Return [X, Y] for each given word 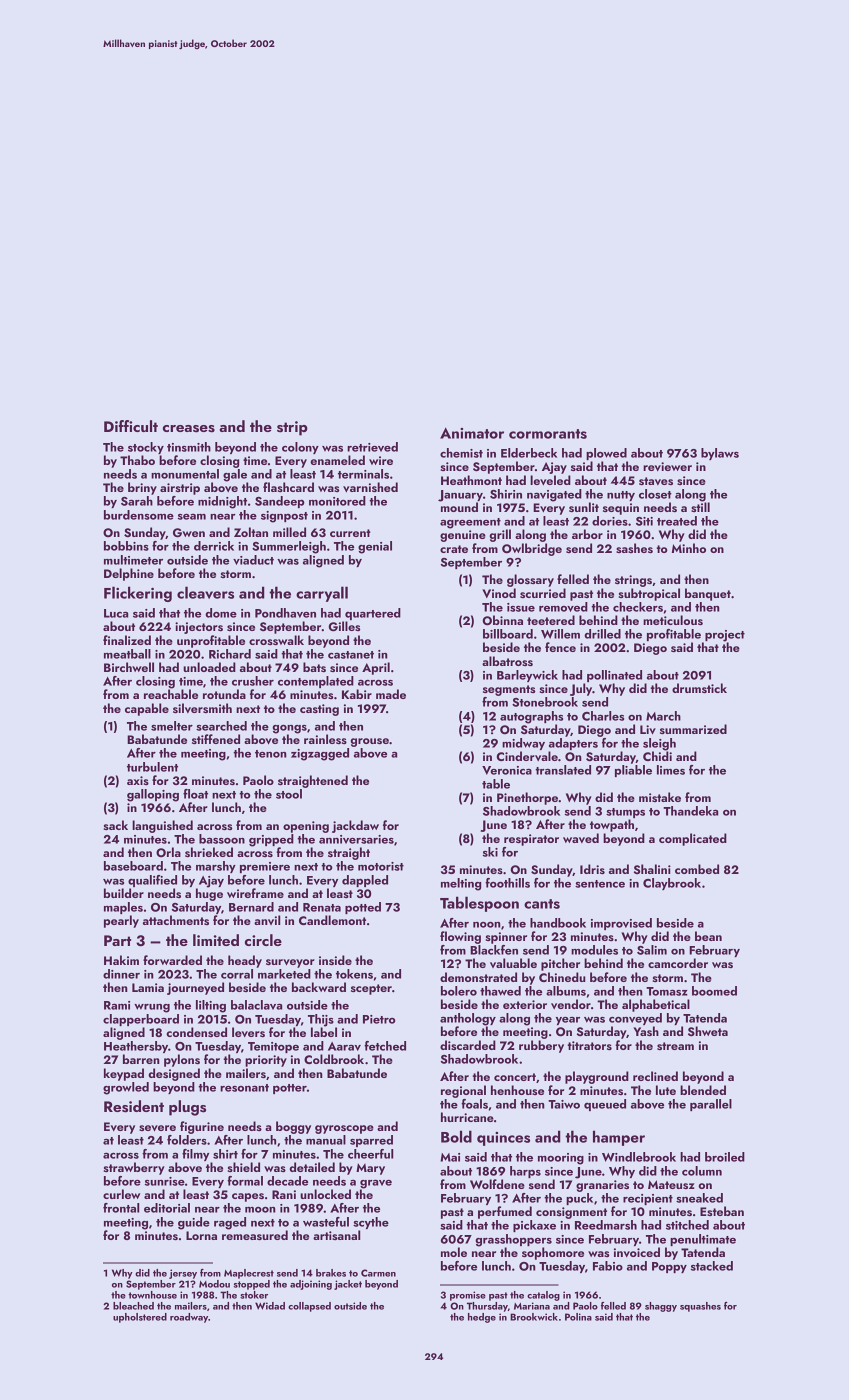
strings [633, 581]
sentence [600, 884]
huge [209, 894]
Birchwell [129, 667]
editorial [167, 1208]
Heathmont [471, 480]
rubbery [541, 1046]
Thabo [137, 460]
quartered [373, 614]
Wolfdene [497, 1184]
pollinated [614, 676]
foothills [507, 883]
